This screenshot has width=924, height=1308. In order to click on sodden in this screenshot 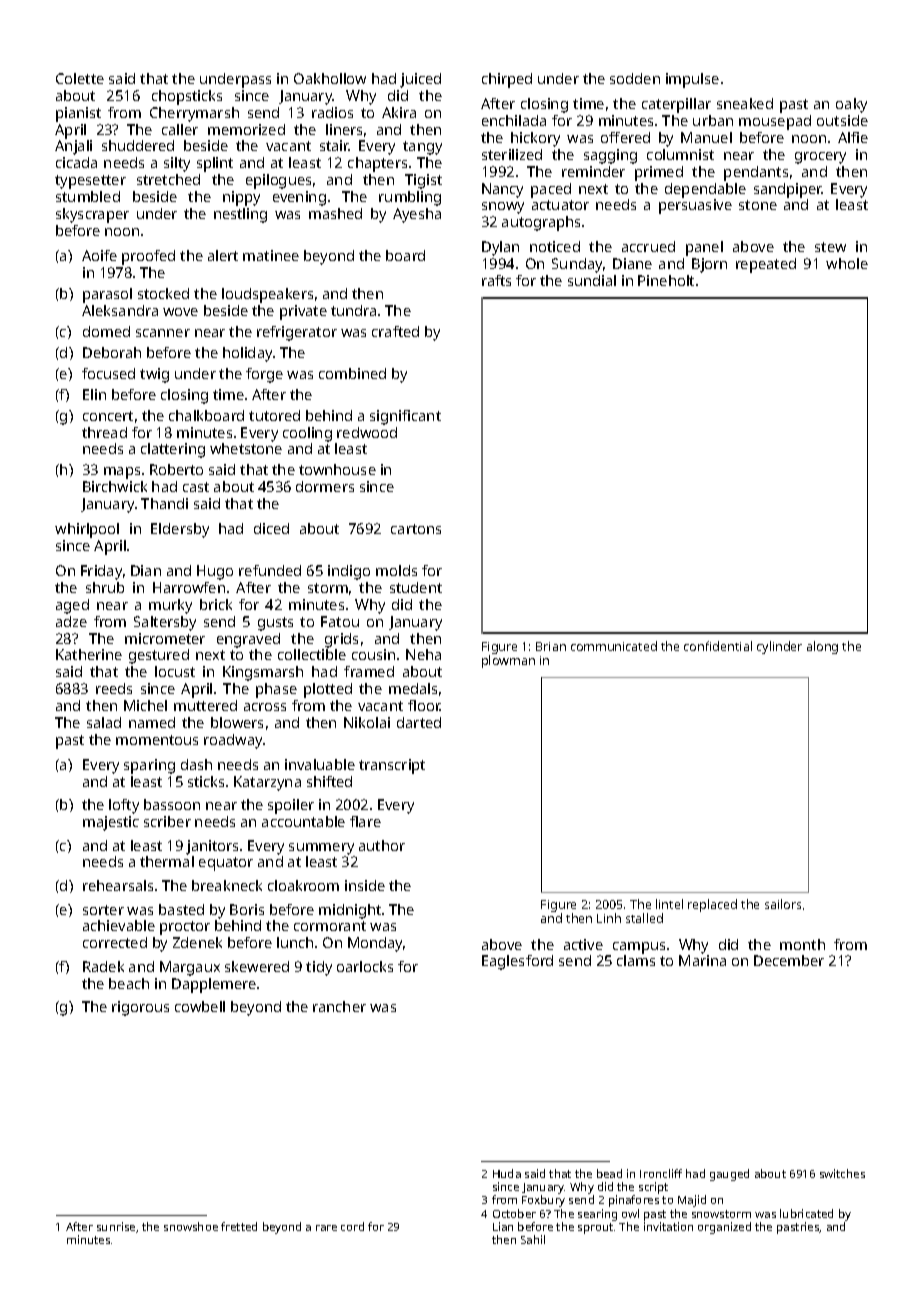, I will do `click(635, 78)`.
